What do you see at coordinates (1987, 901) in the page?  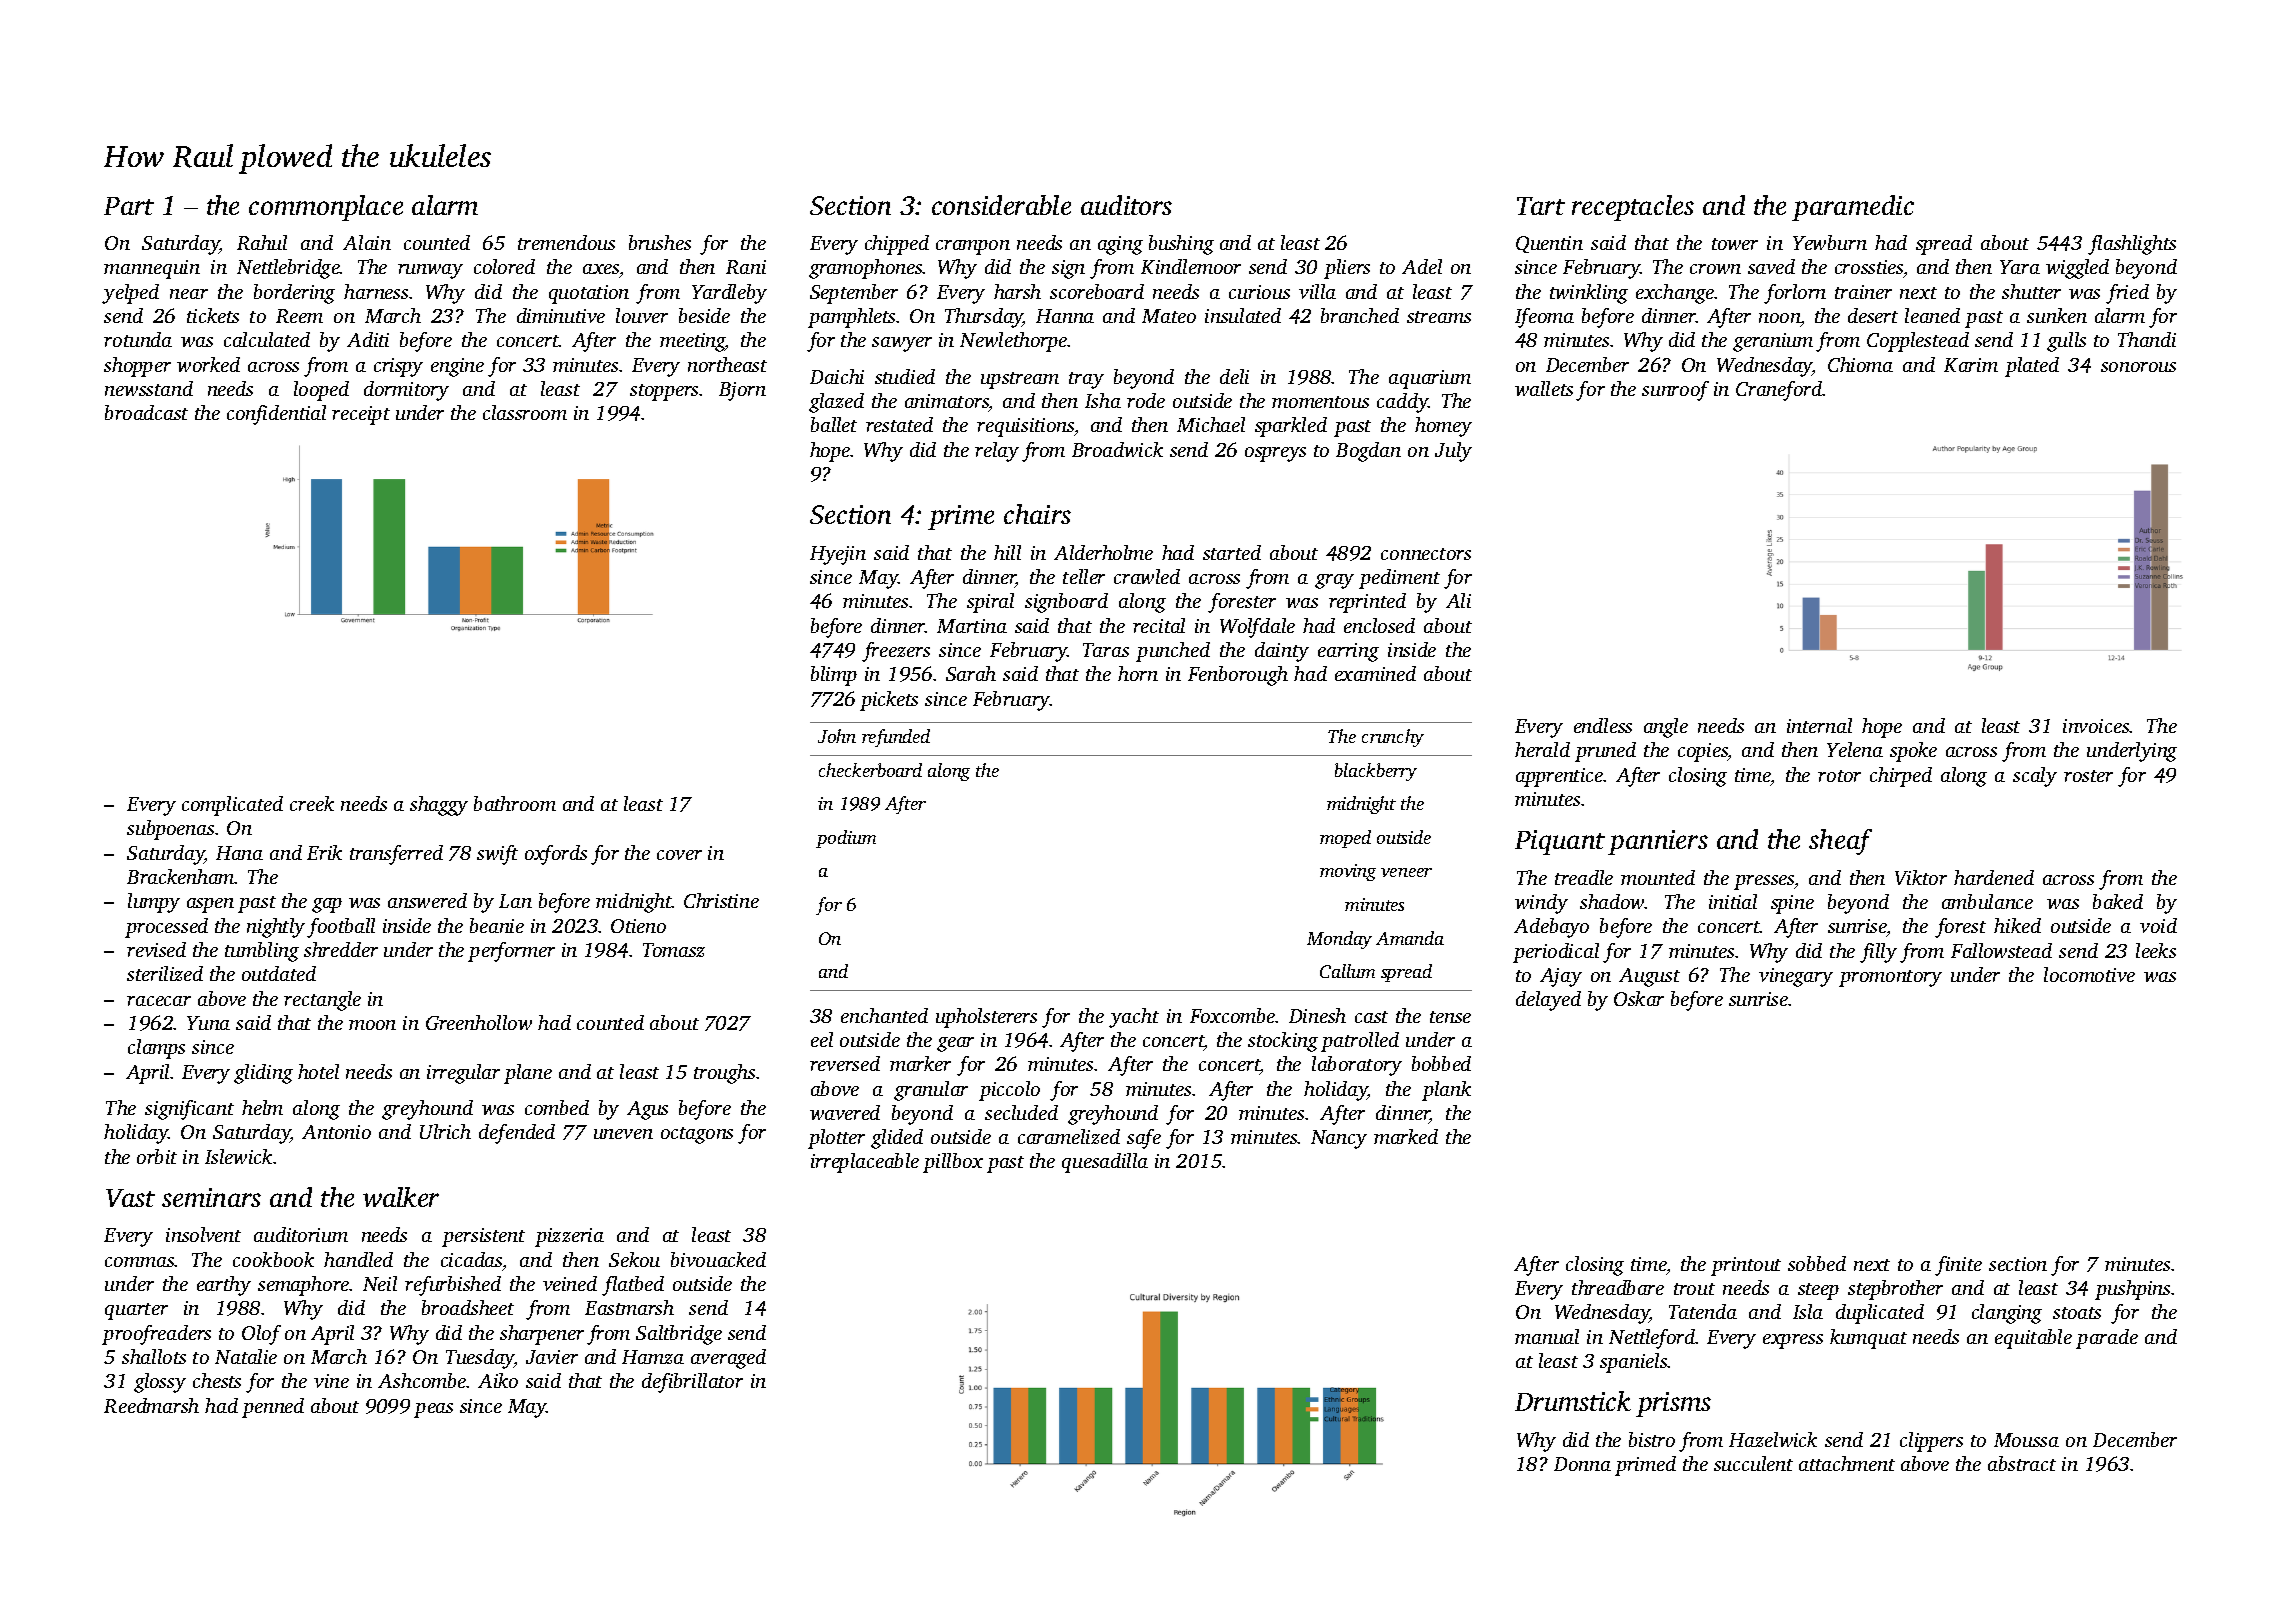 I see `ambulance` at bounding box center [1987, 901].
